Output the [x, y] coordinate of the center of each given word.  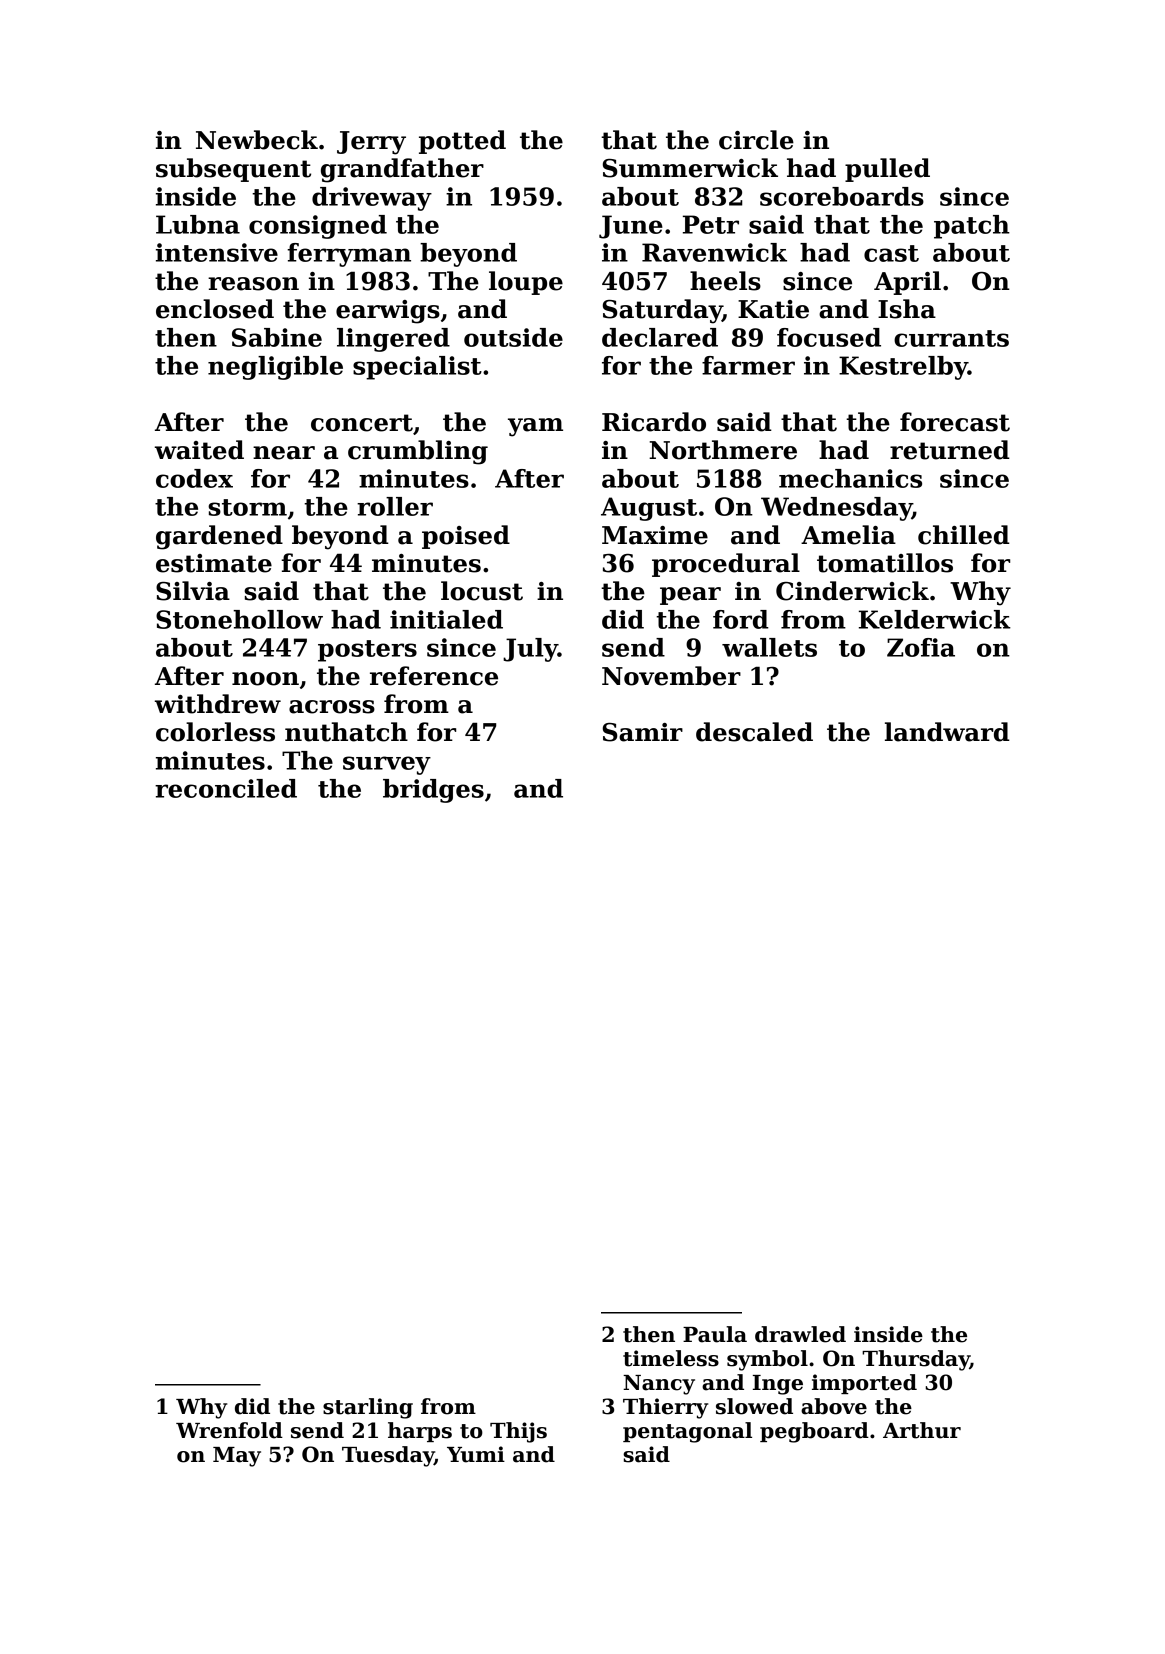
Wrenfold [229, 1430]
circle [756, 140]
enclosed [215, 309]
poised [466, 537]
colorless [215, 732]
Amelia [848, 535]
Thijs [518, 1432]
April [907, 283]
